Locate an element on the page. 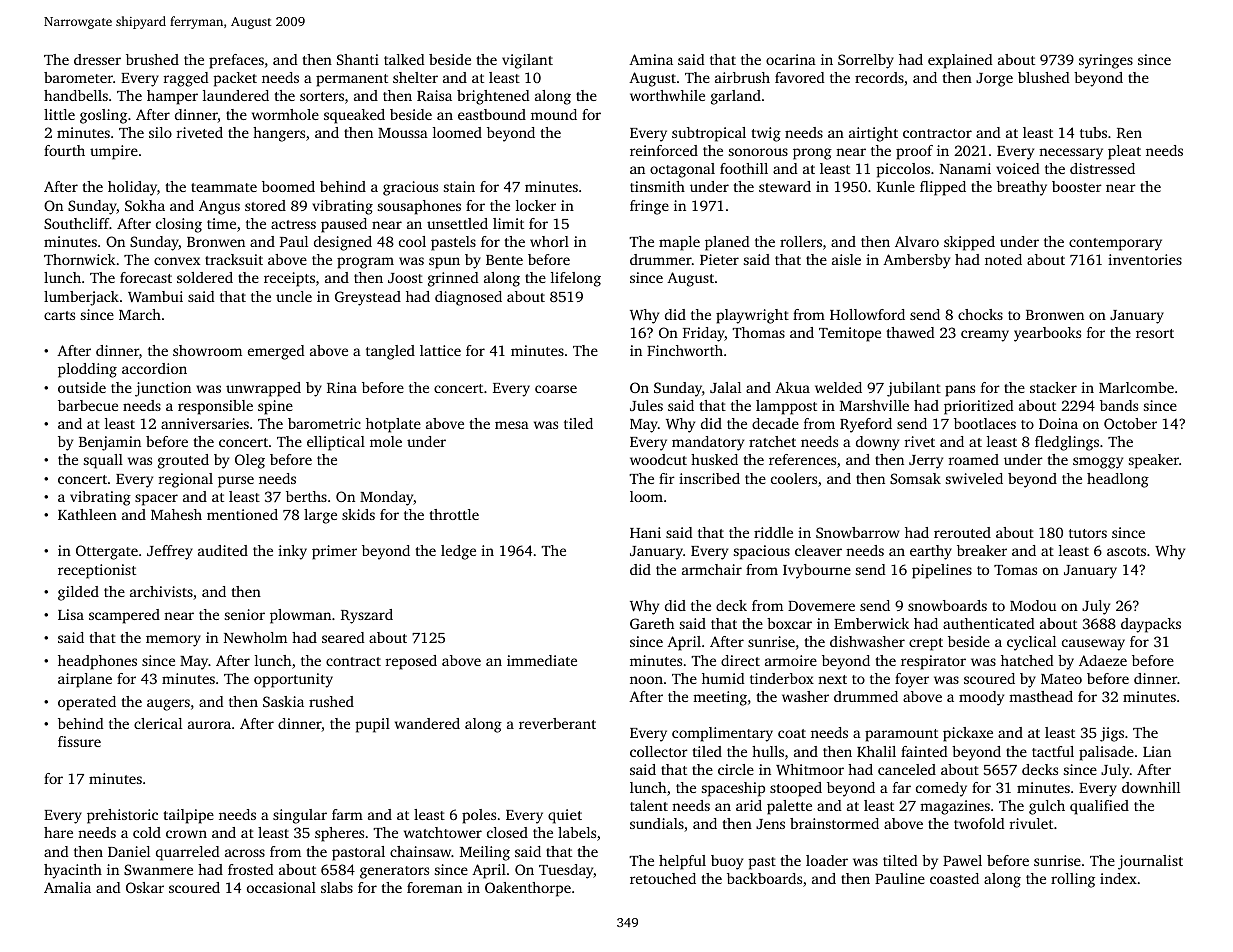  vigilant is located at coordinates (527, 61).
